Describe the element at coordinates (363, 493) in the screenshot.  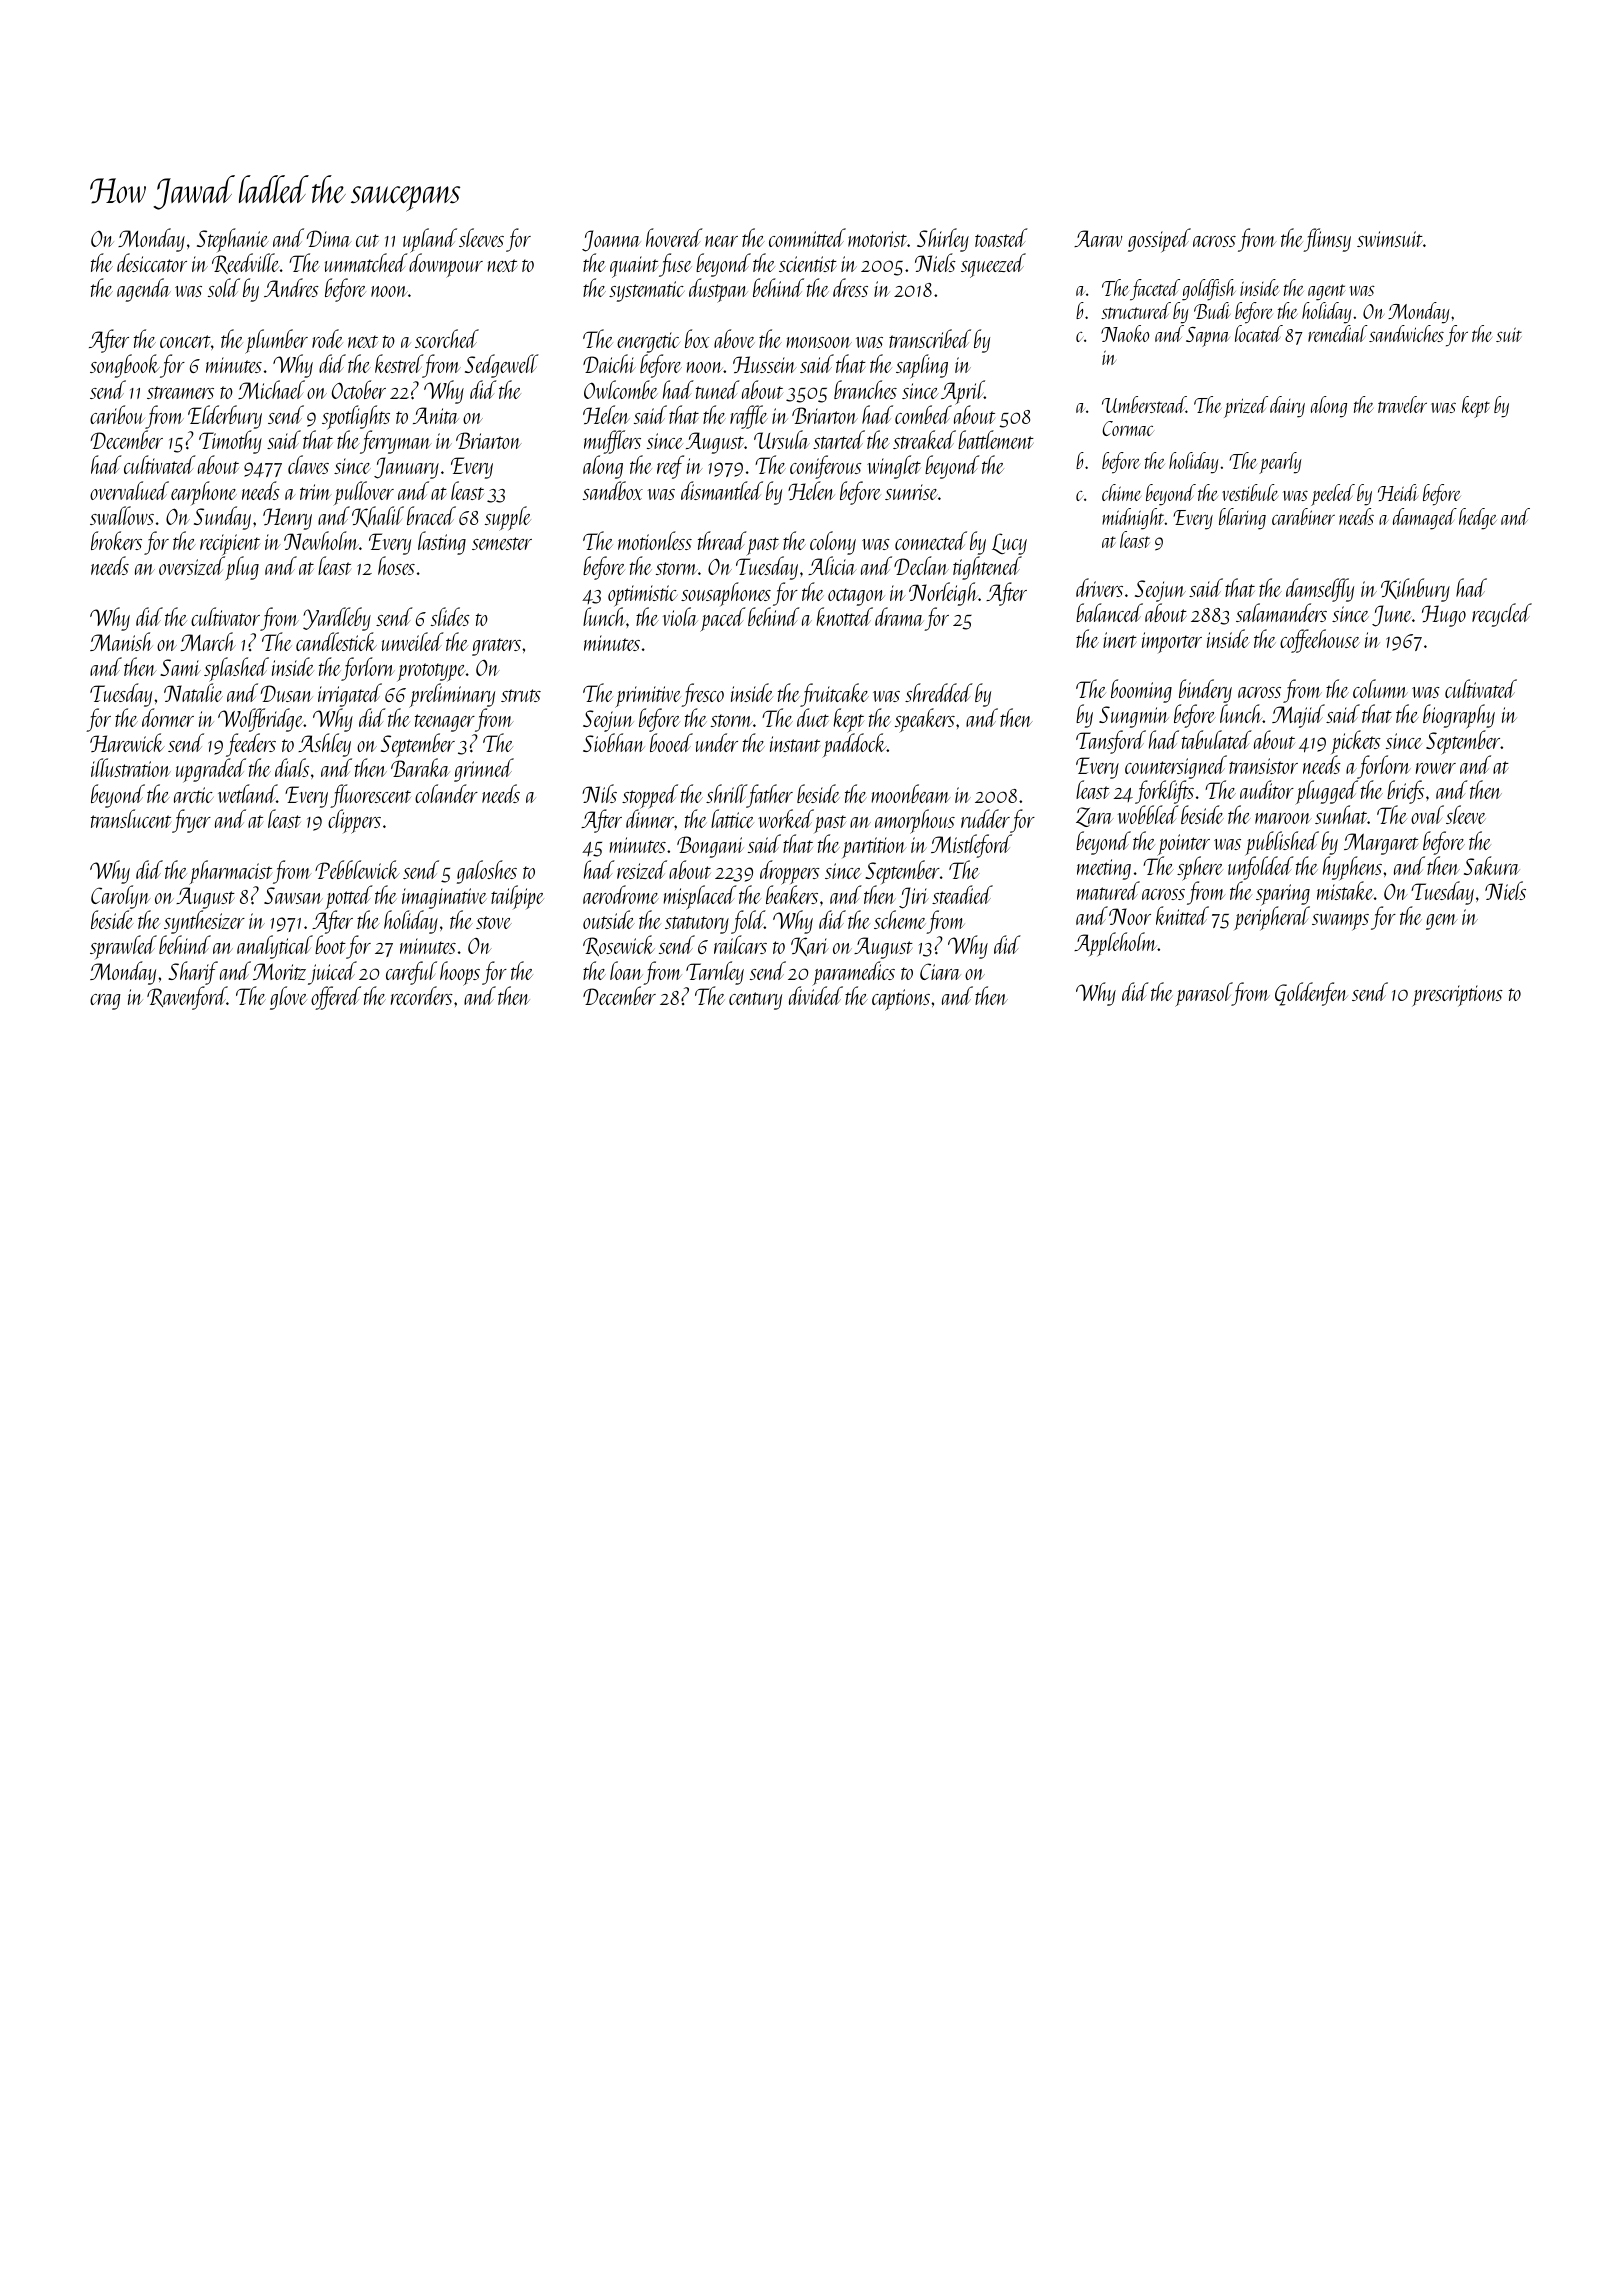
I see `pullover` at that location.
